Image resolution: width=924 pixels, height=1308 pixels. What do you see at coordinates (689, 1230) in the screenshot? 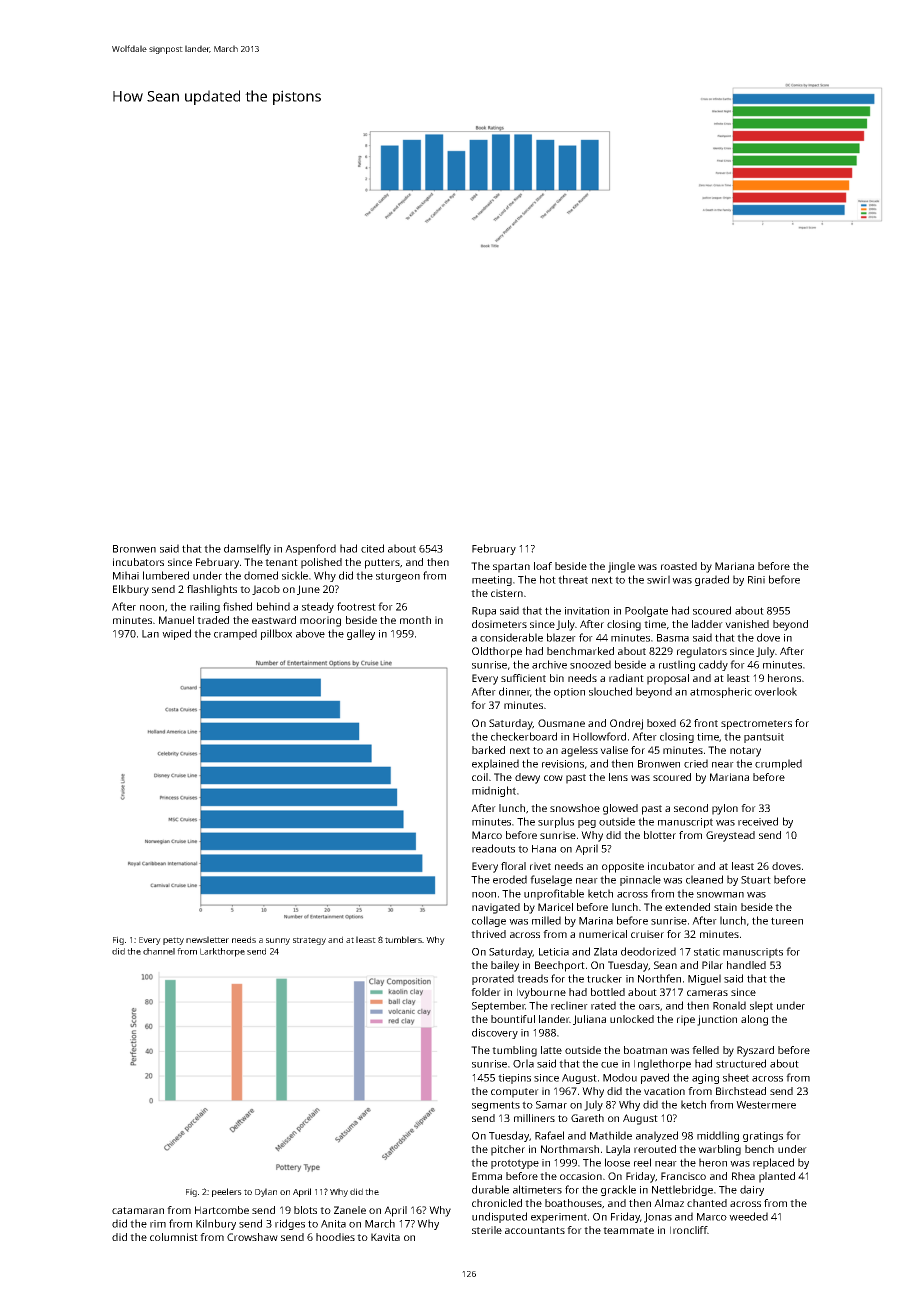
I see `Ironcliff` at bounding box center [689, 1230].
